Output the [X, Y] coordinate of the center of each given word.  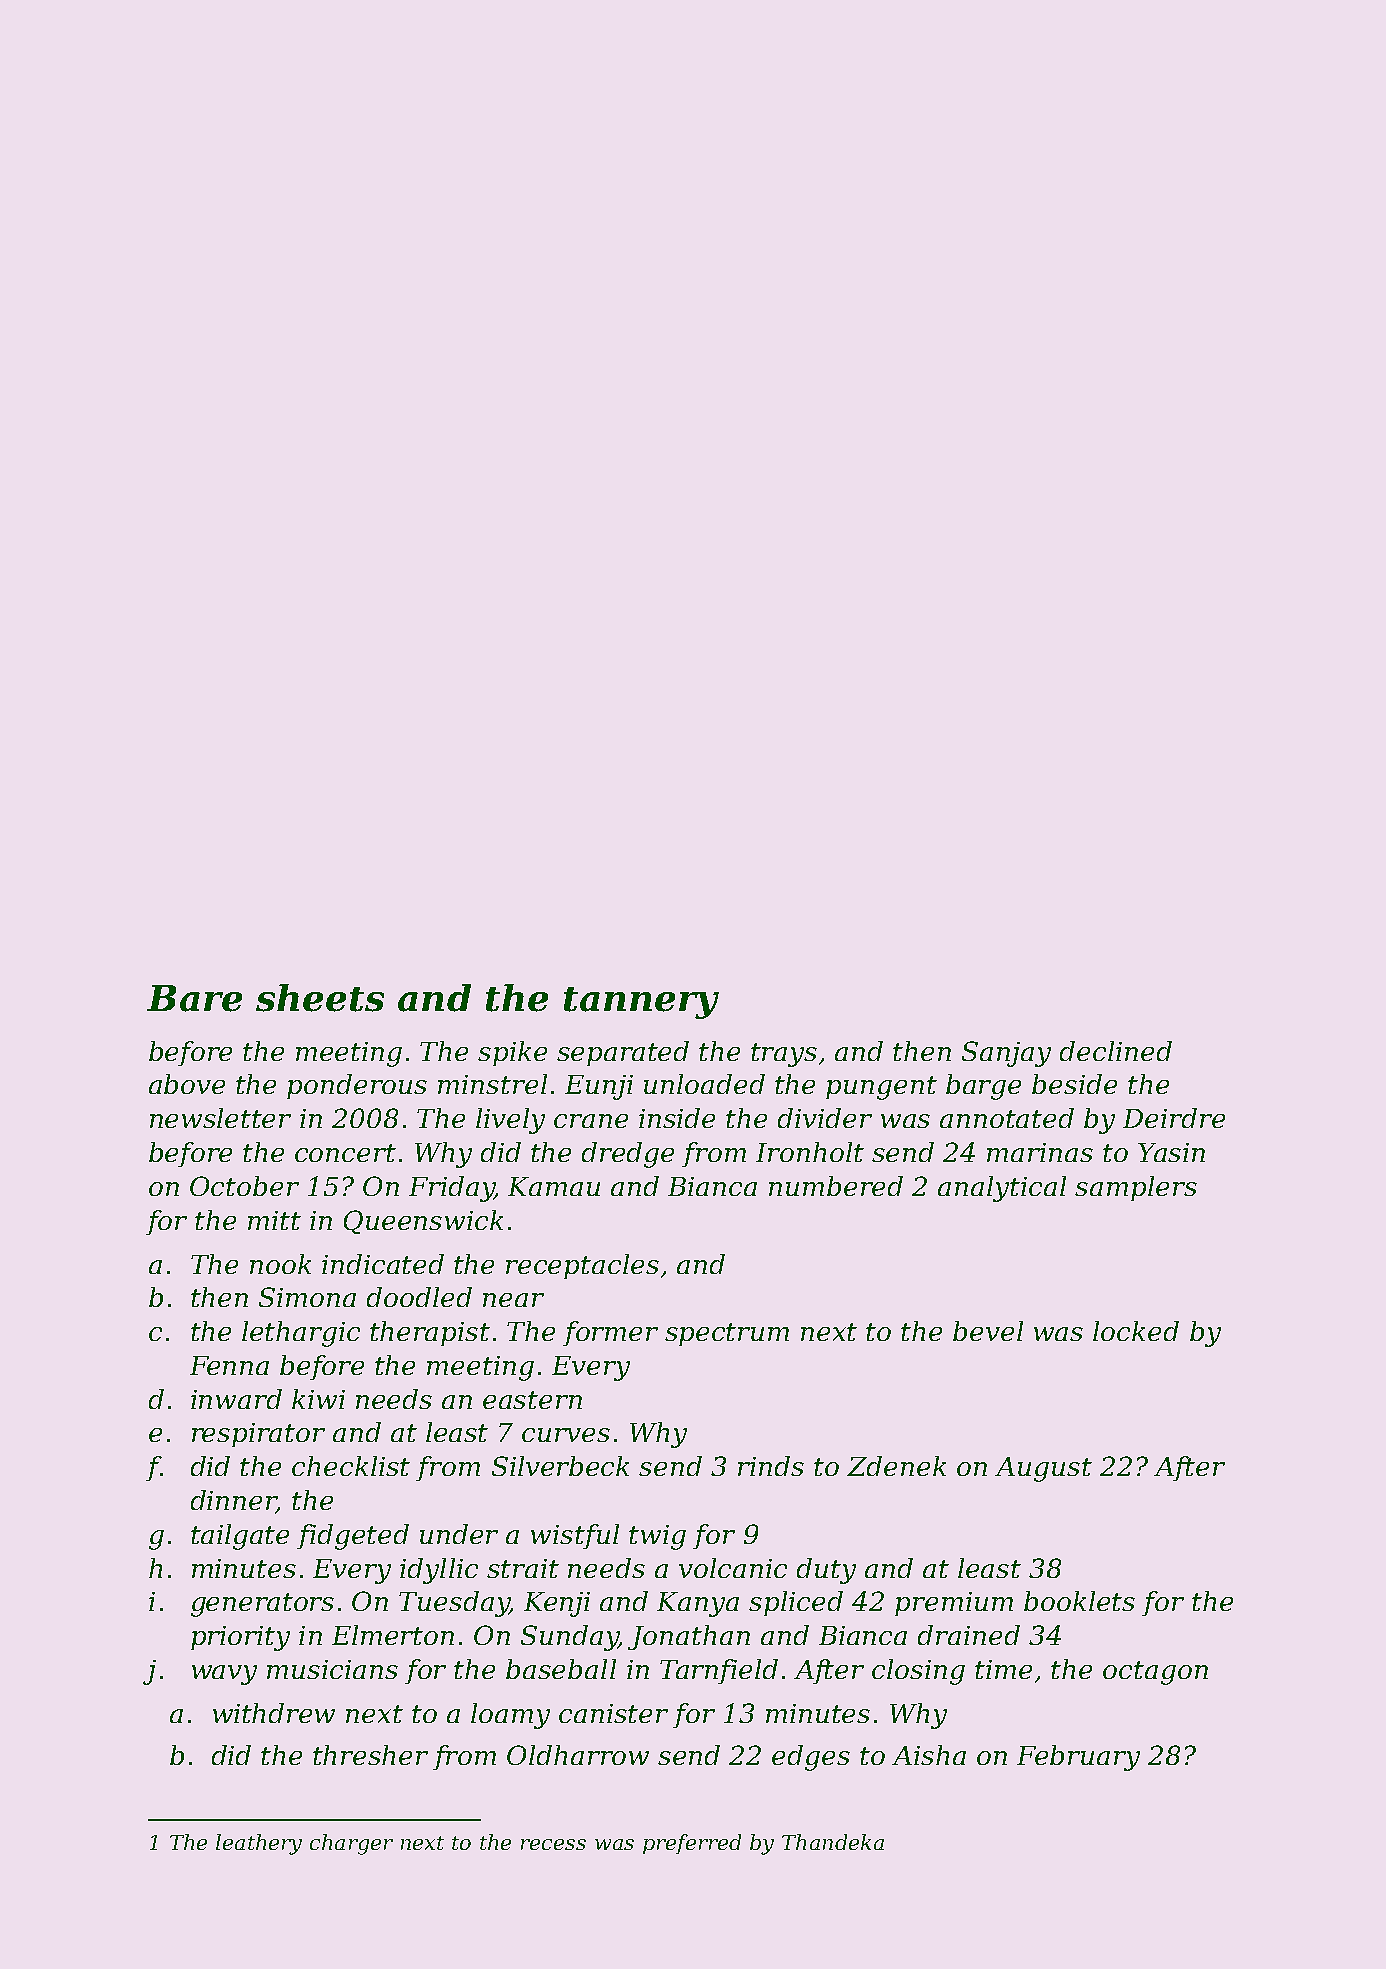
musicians [332, 1669]
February [1078, 1758]
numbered [836, 1186]
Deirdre [1174, 1118]
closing [918, 1672]
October [244, 1186]
